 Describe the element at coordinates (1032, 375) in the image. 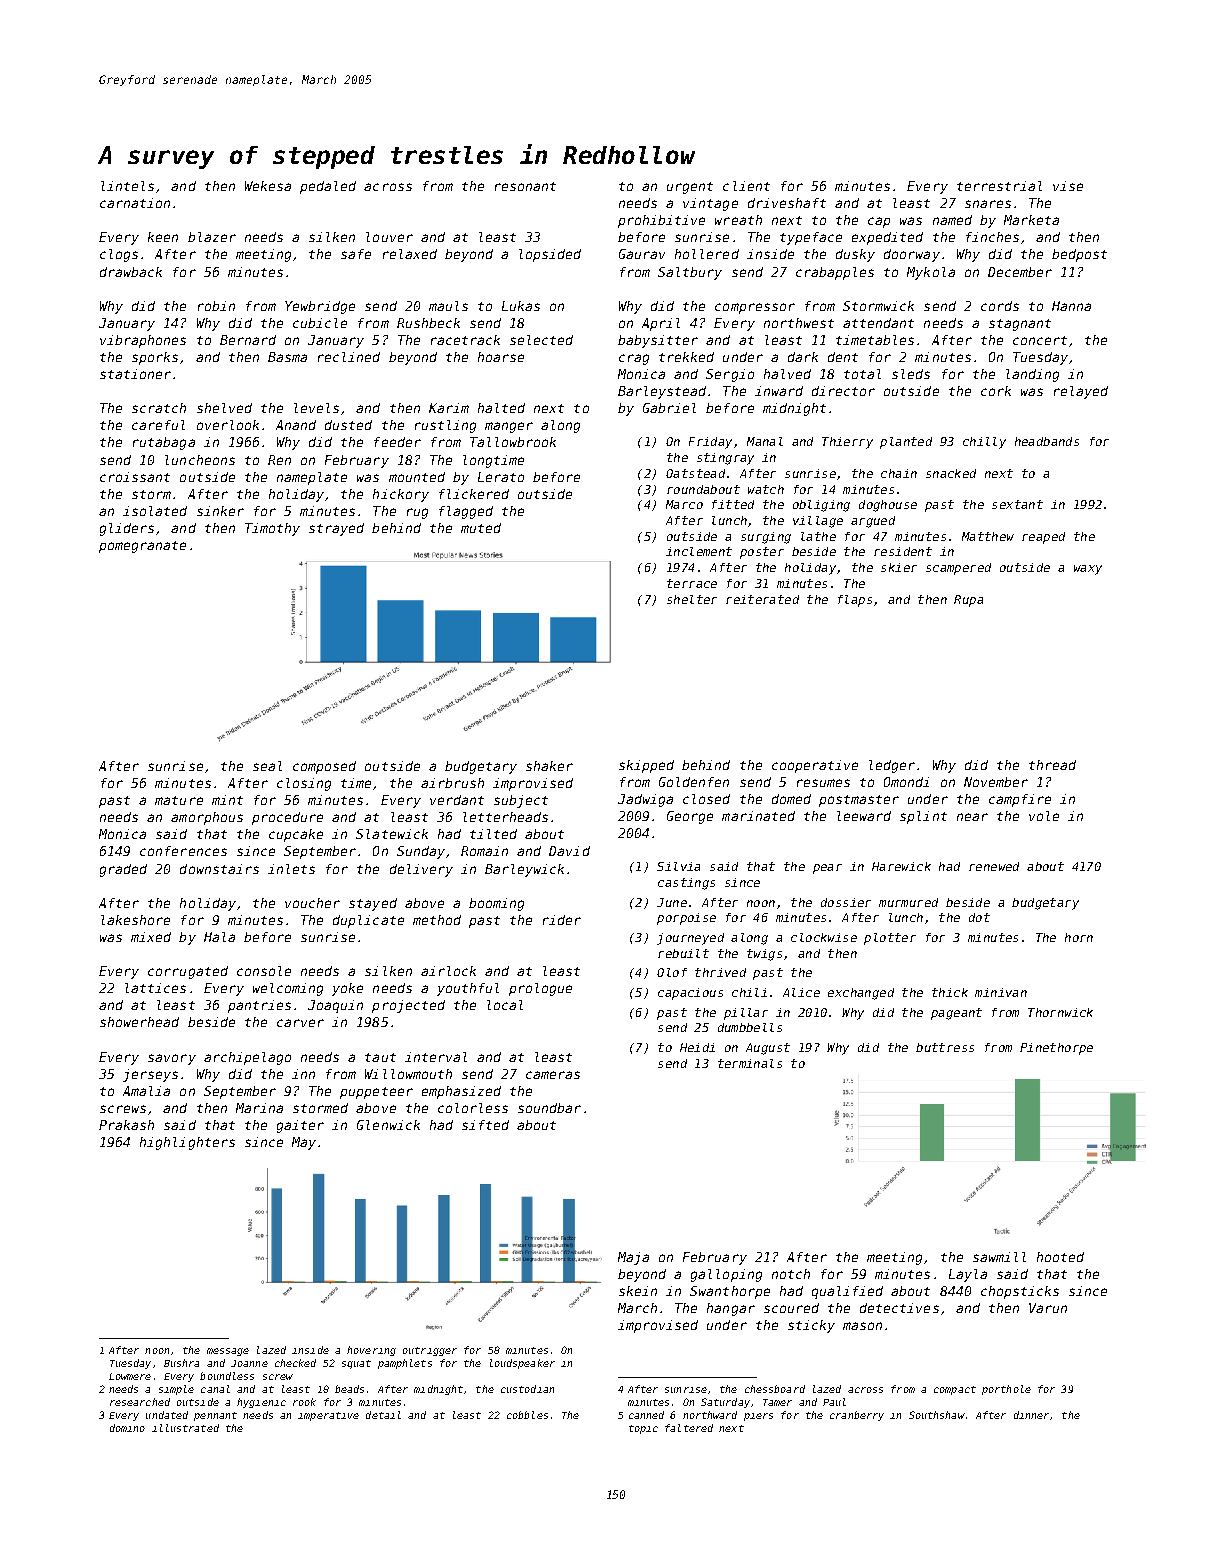

I see `landing` at that location.
